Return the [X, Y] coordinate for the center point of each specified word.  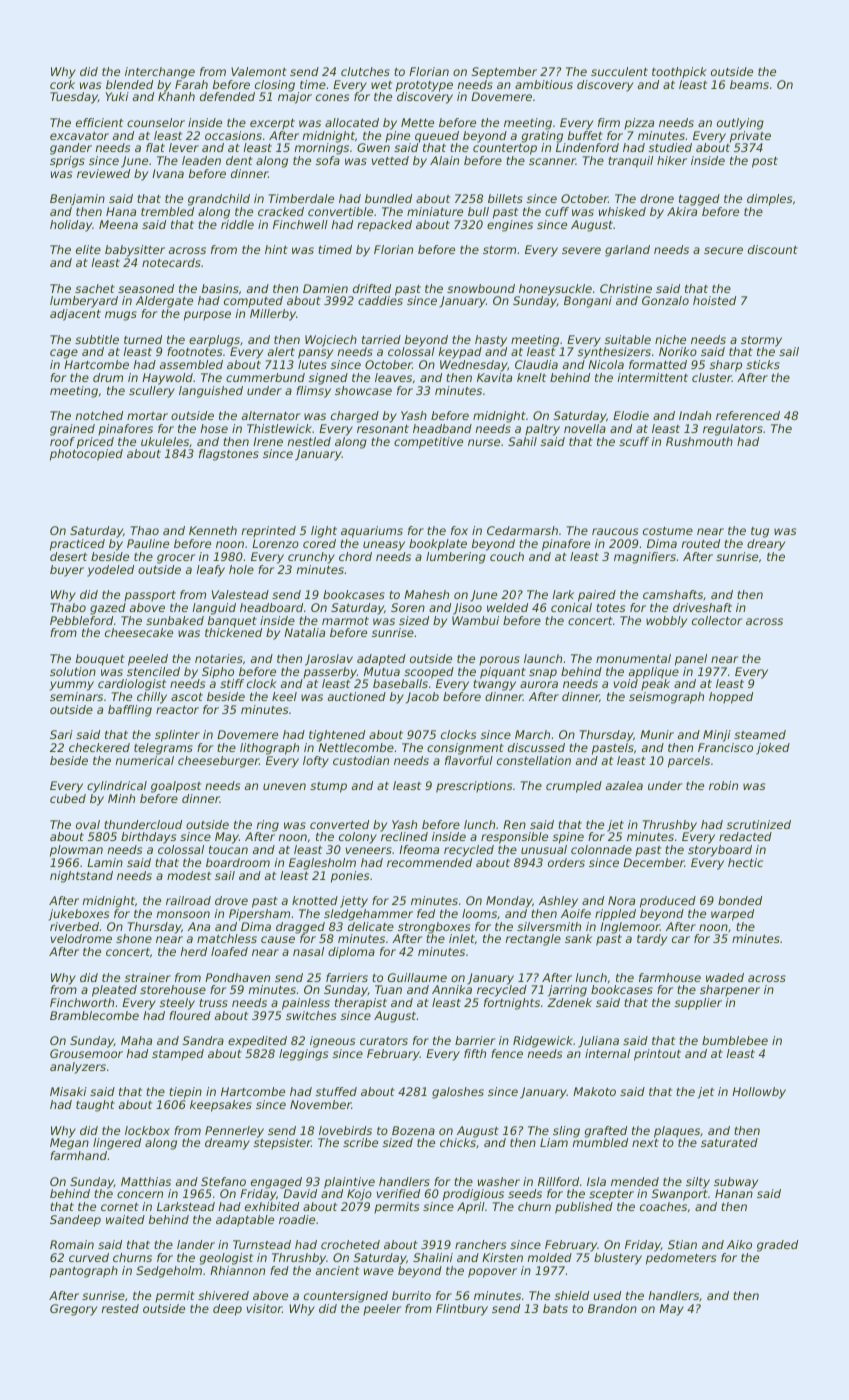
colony [358, 838]
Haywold [167, 379]
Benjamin [77, 200]
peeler [382, 1310]
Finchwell [300, 224]
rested [120, 1308]
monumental [633, 658]
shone [134, 938]
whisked [622, 211]
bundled [388, 198]
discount [773, 249]
